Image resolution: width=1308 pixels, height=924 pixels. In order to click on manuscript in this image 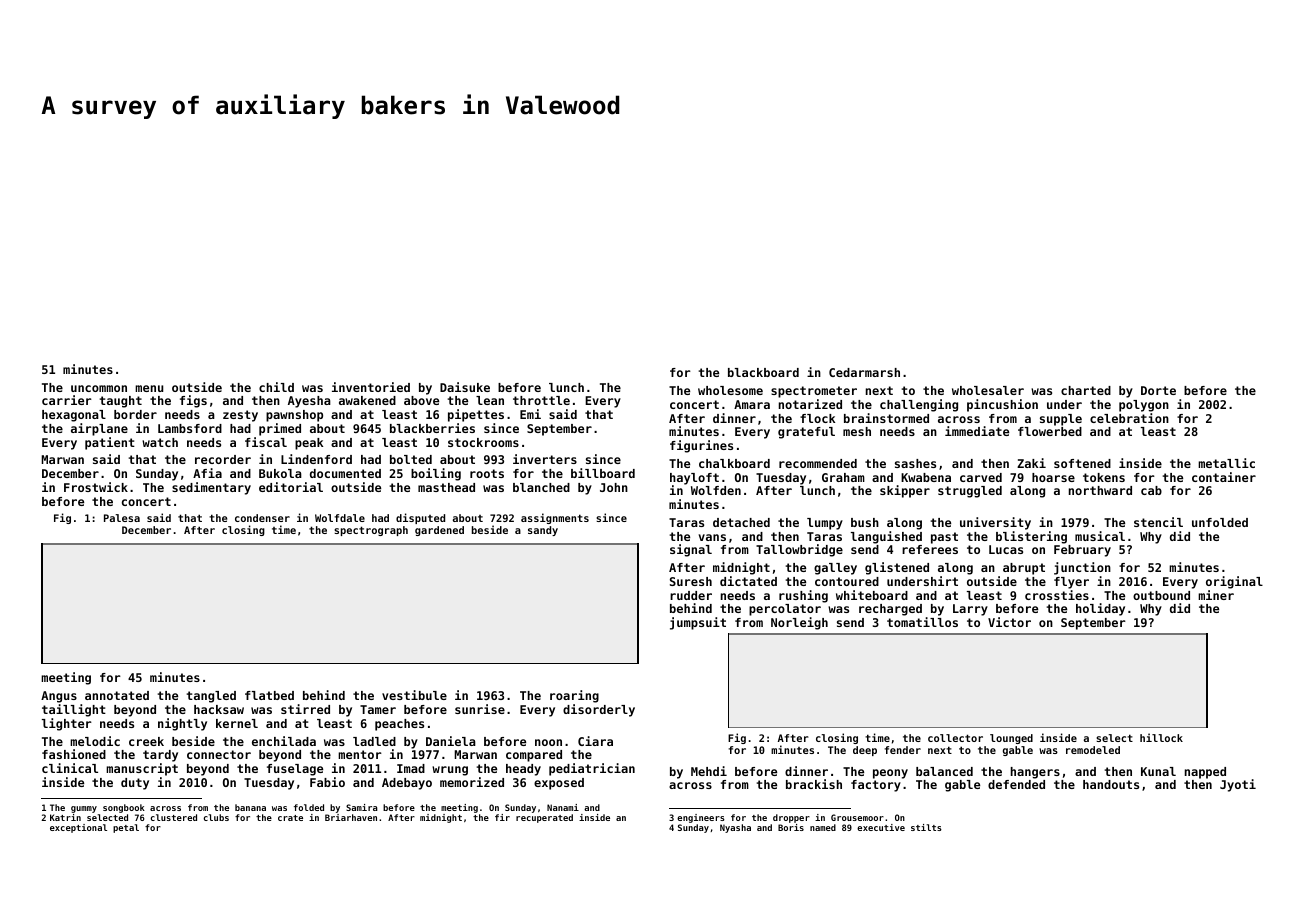, I will do `click(142, 769)`.
